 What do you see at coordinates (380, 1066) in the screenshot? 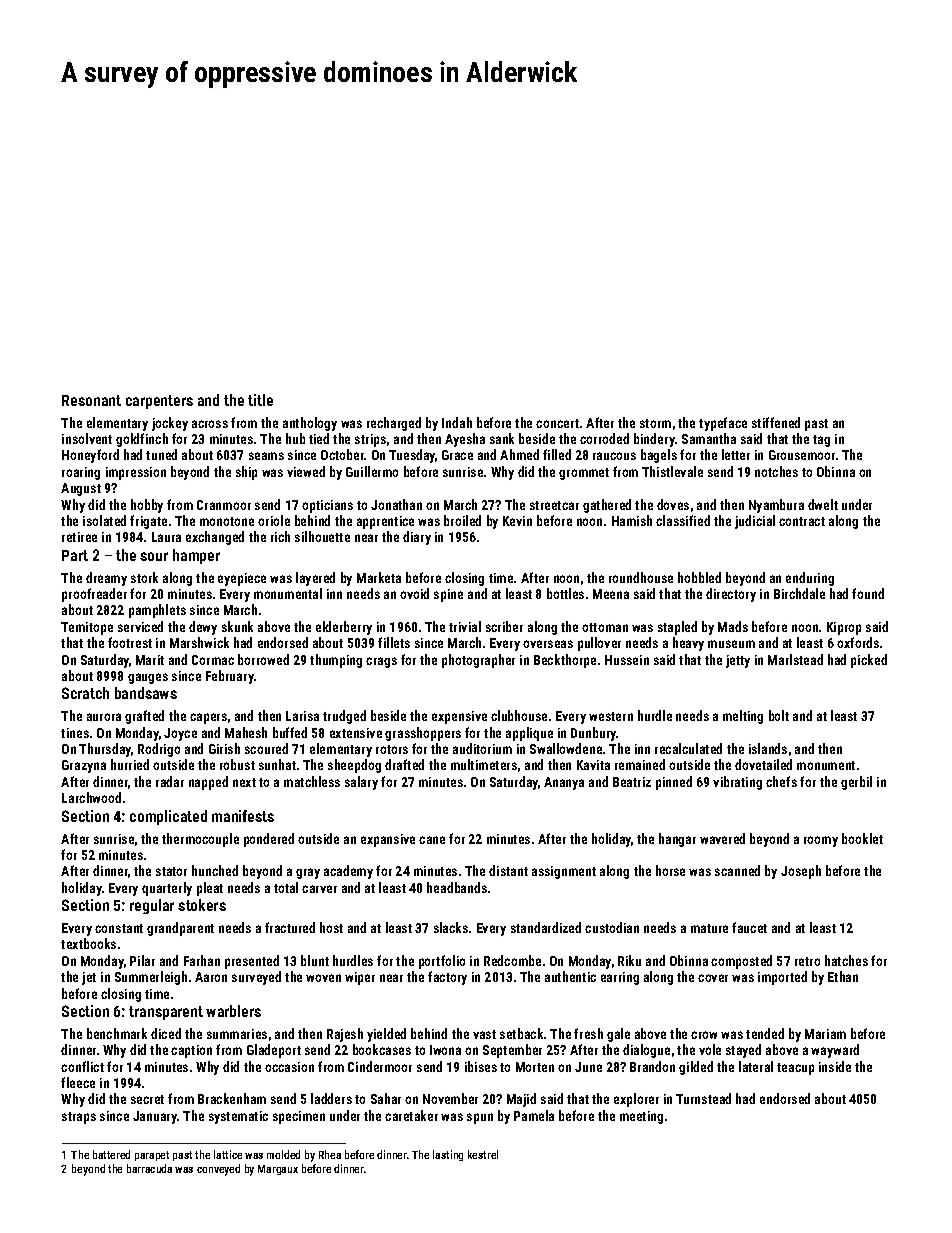
I see `Cindermoor` at bounding box center [380, 1066].
